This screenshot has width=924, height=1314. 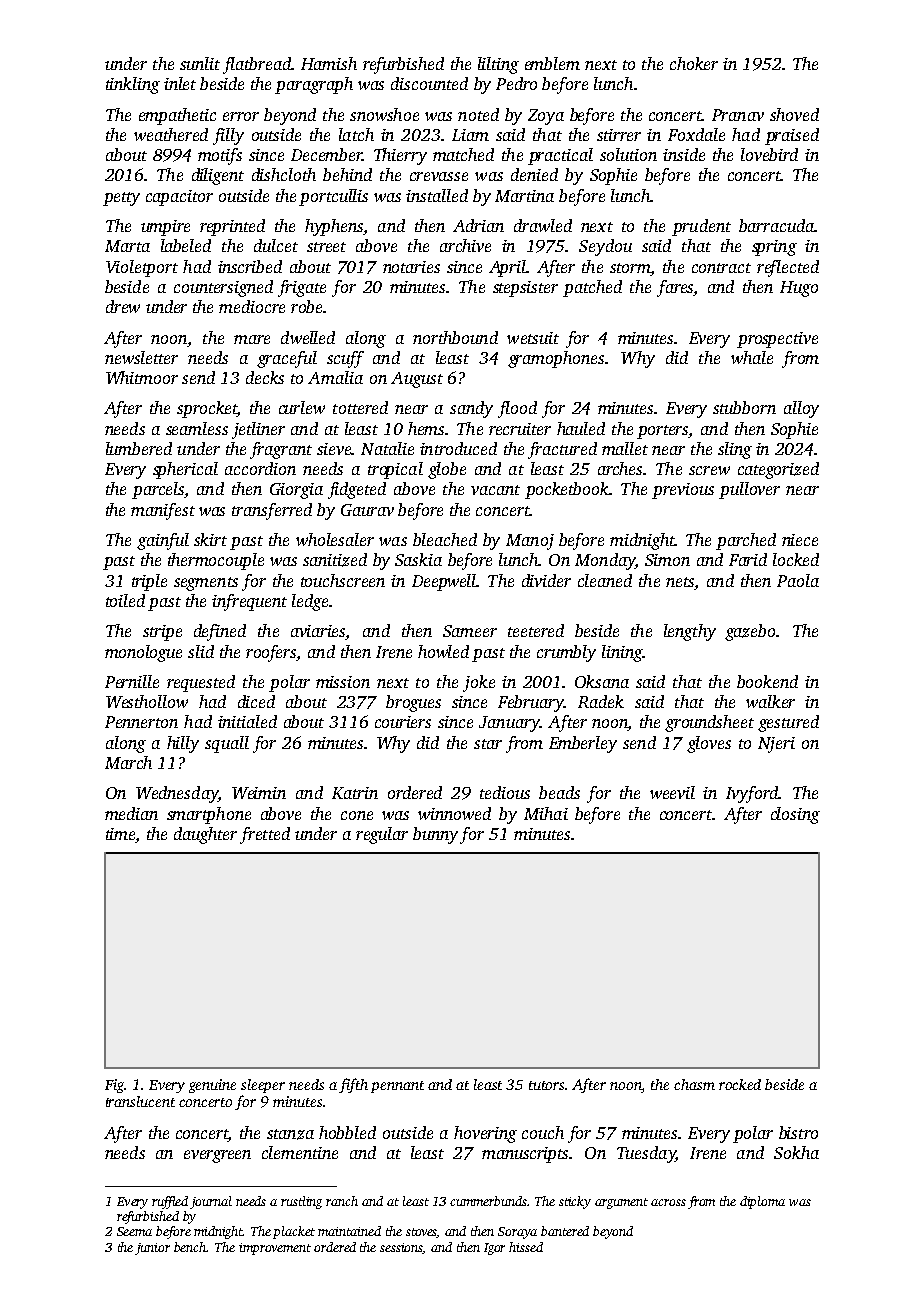 I want to click on fares, so click(x=675, y=288).
